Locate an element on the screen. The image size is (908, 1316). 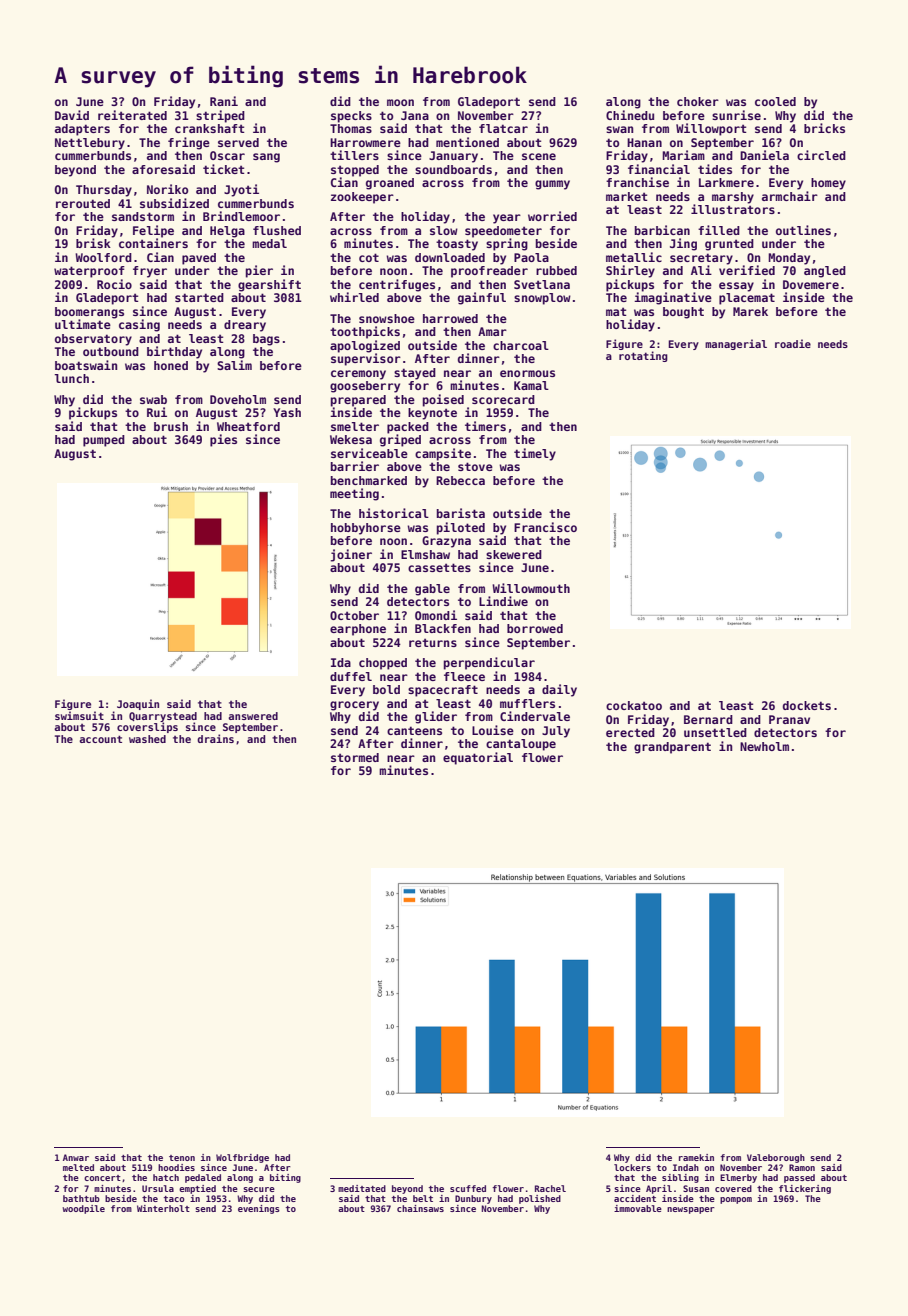
flatcar is located at coordinates (503, 128).
